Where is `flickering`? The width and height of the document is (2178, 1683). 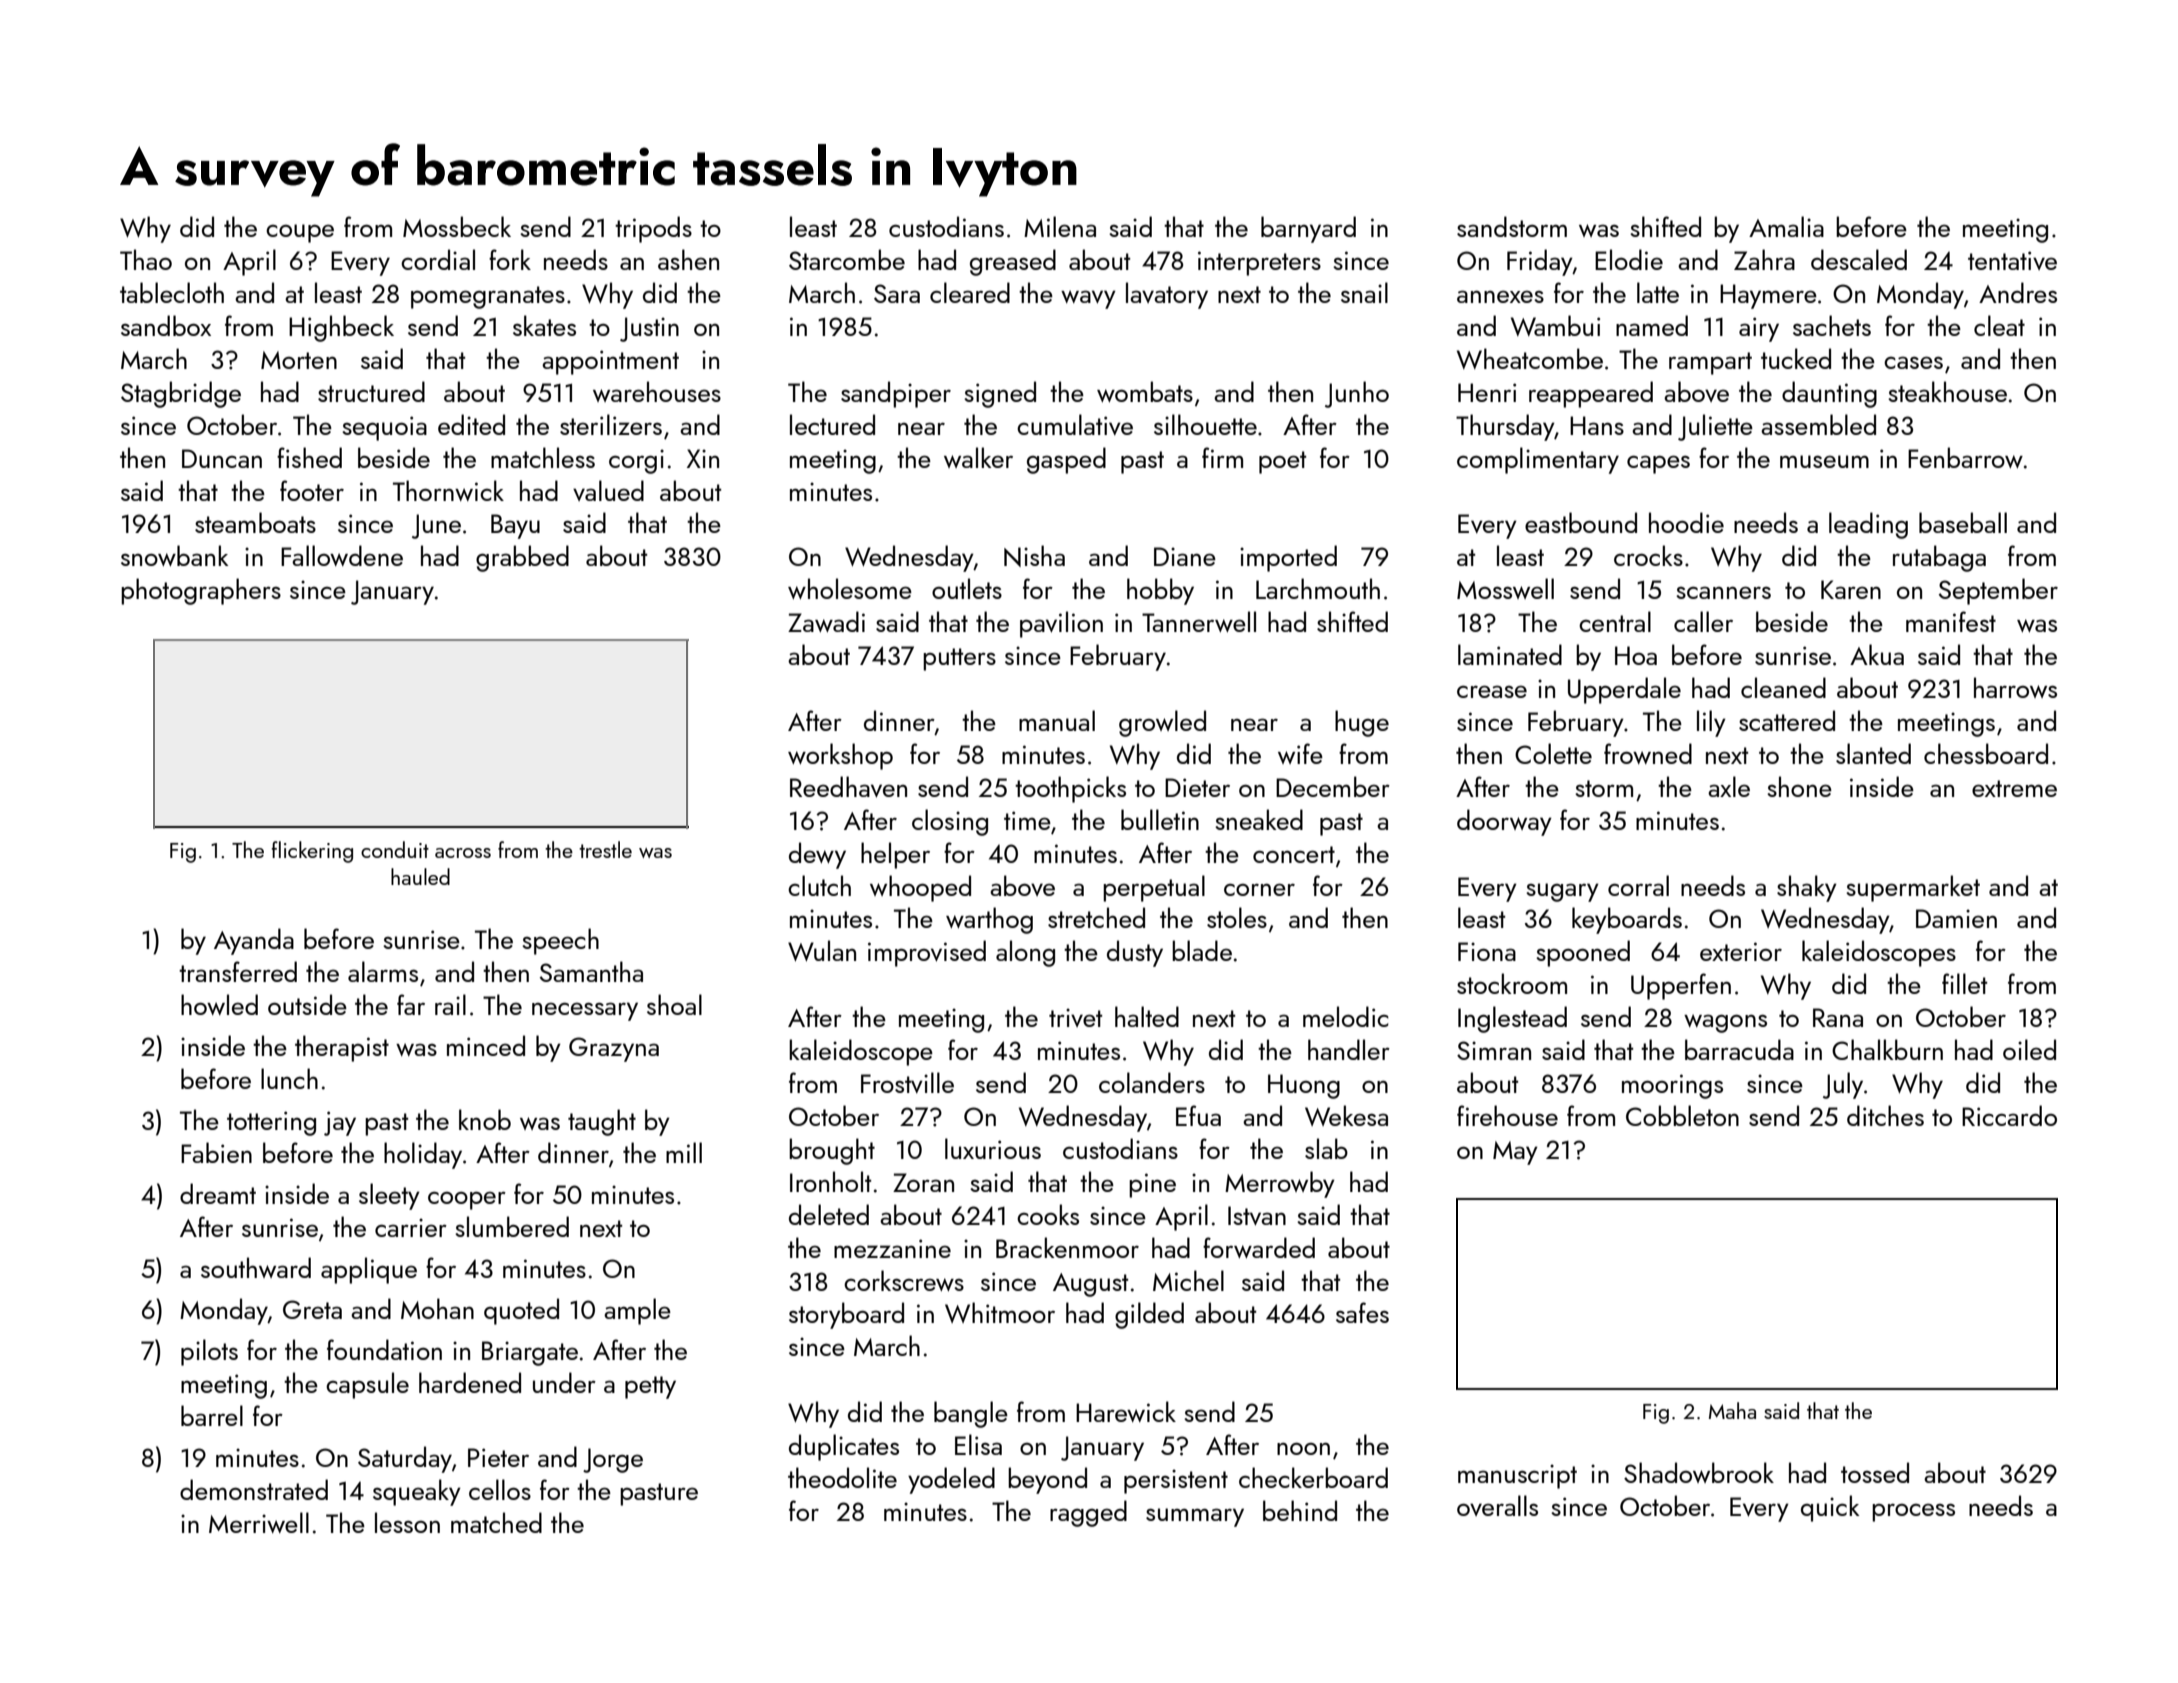 flickering is located at coordinates (312, 852).
